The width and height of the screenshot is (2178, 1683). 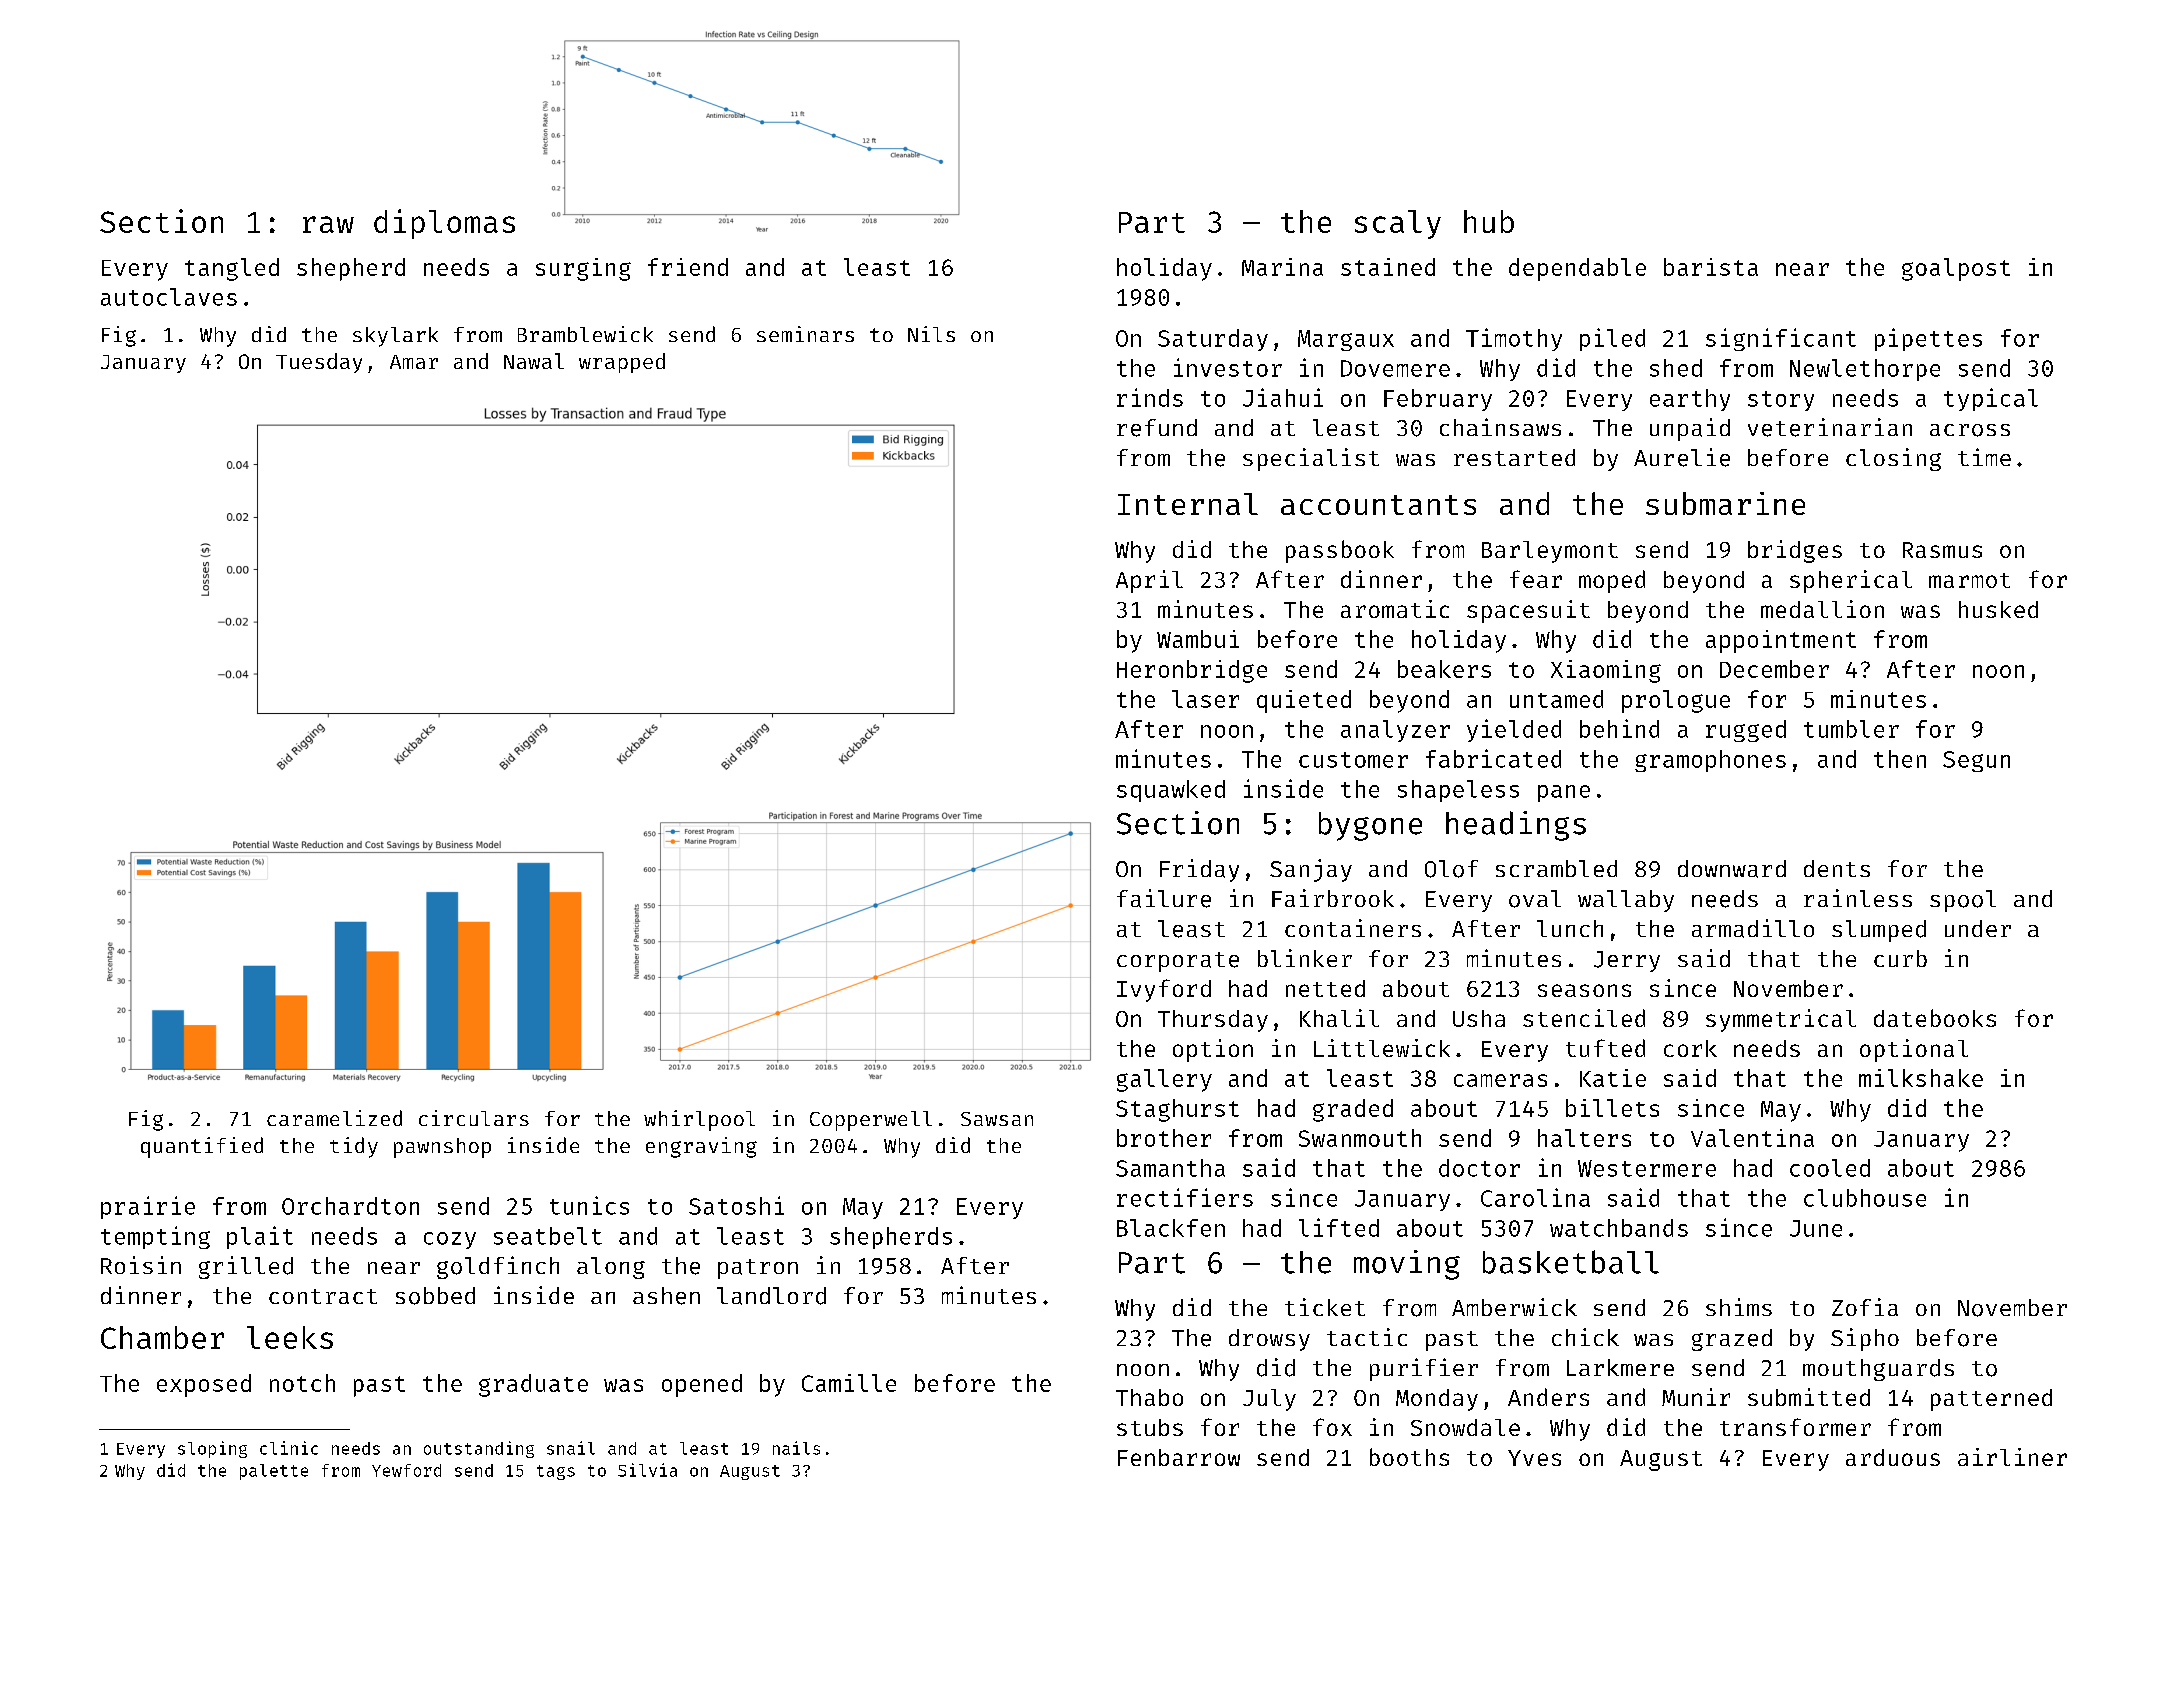 I want to click on Amar, so click(x=414, y=362).
